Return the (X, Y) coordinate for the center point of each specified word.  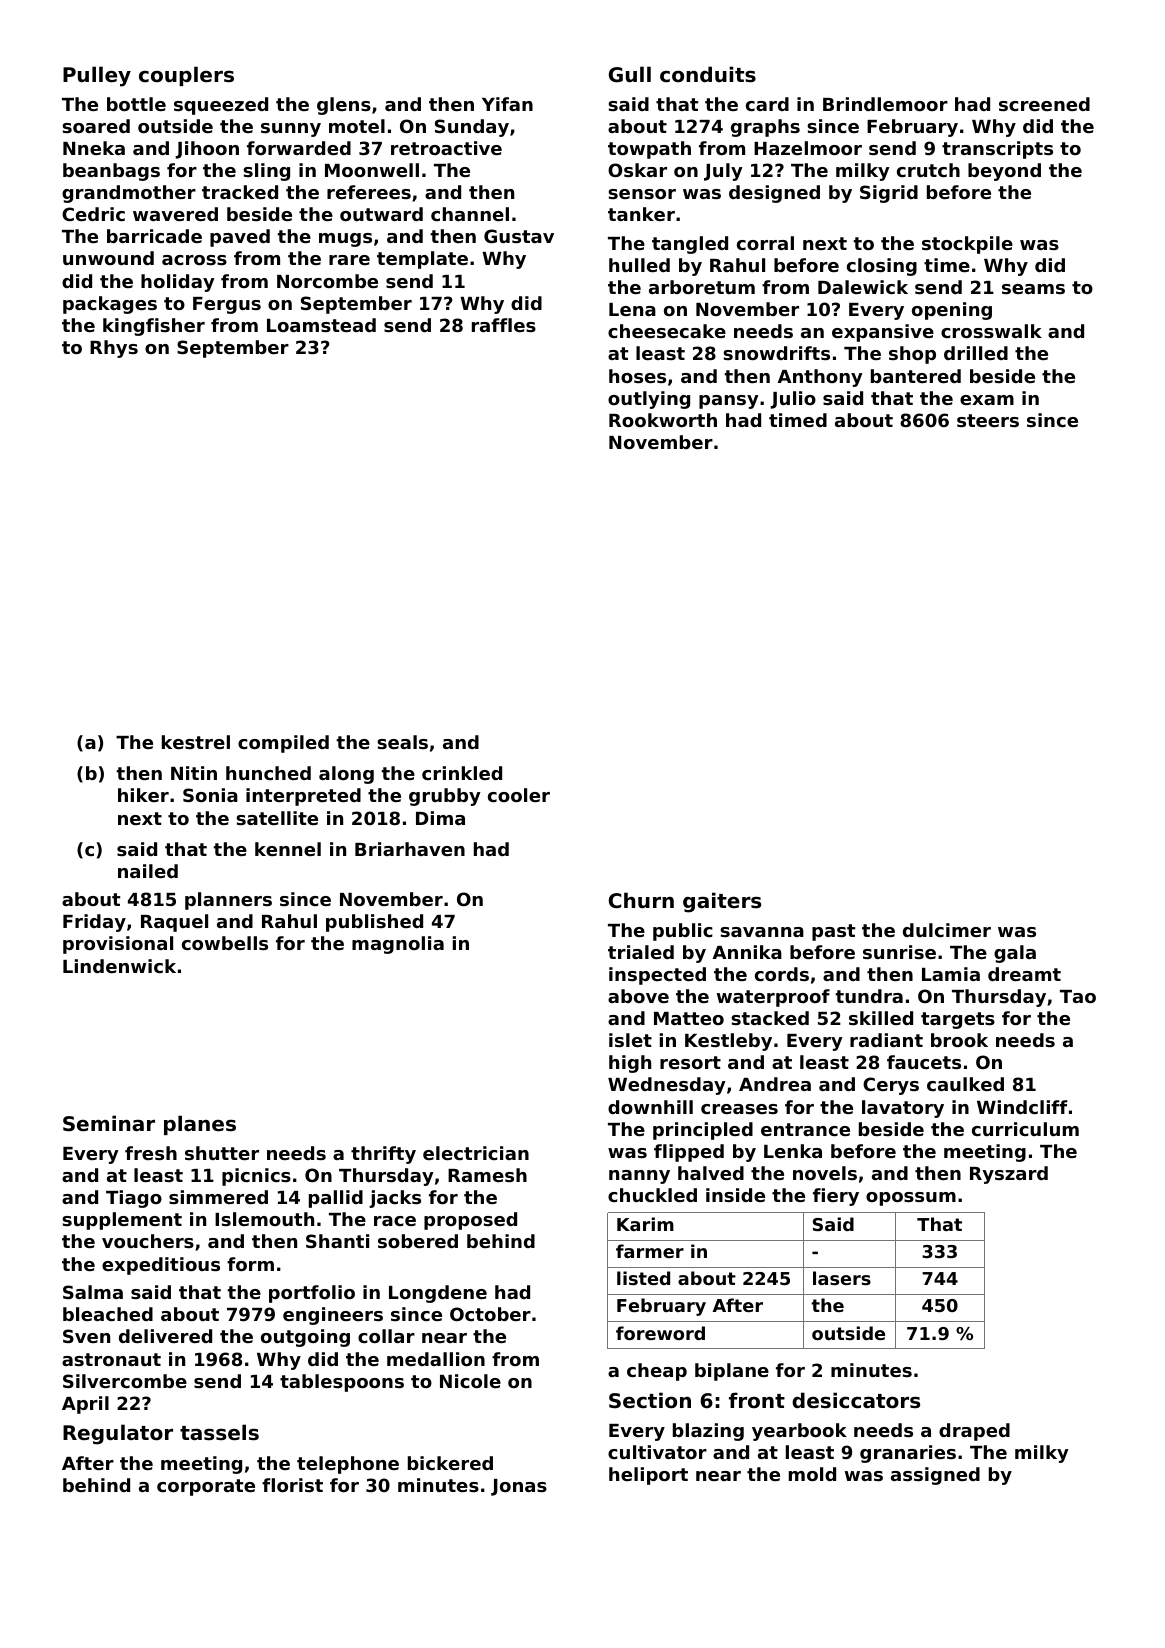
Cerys (891, 1086)
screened (1044, 104)
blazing (708, 1432)
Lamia (951, 974)
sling (266, 172)
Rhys (114, 349)
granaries (908, 1454)
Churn (641, 900)
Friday (94, 923)
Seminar (109, 1123)
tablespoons (342, 1383)
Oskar (637, 170)
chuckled (652, 1195)
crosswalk (991, 331)
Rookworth (663, 420)
